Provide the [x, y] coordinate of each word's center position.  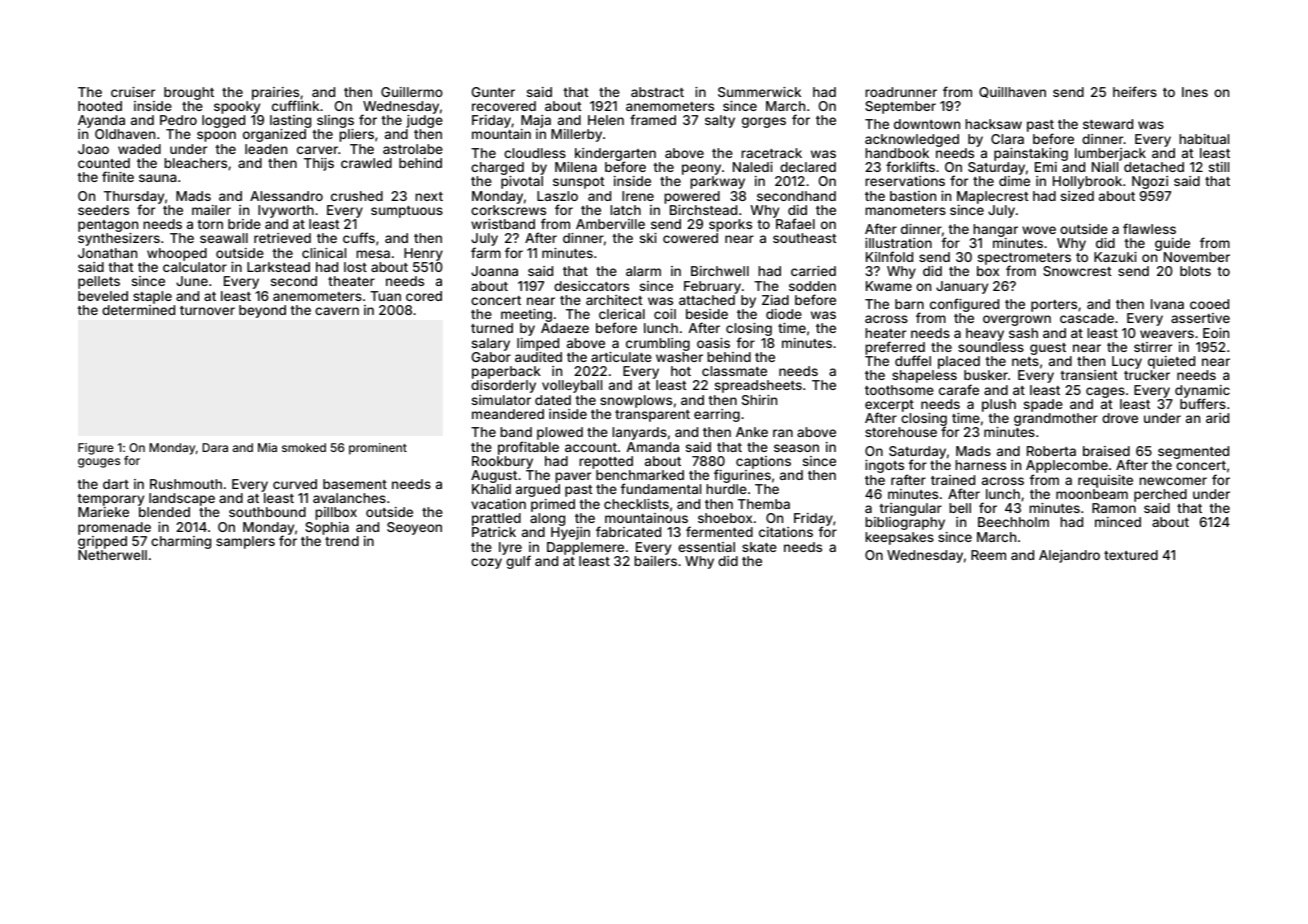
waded [139, 149]
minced [1118, 522]
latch [625, 210]
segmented [1193, 452]
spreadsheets [758, 386]
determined [138, 310]
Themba [764, 504]
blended [164, 512]
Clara [1007, 139]
